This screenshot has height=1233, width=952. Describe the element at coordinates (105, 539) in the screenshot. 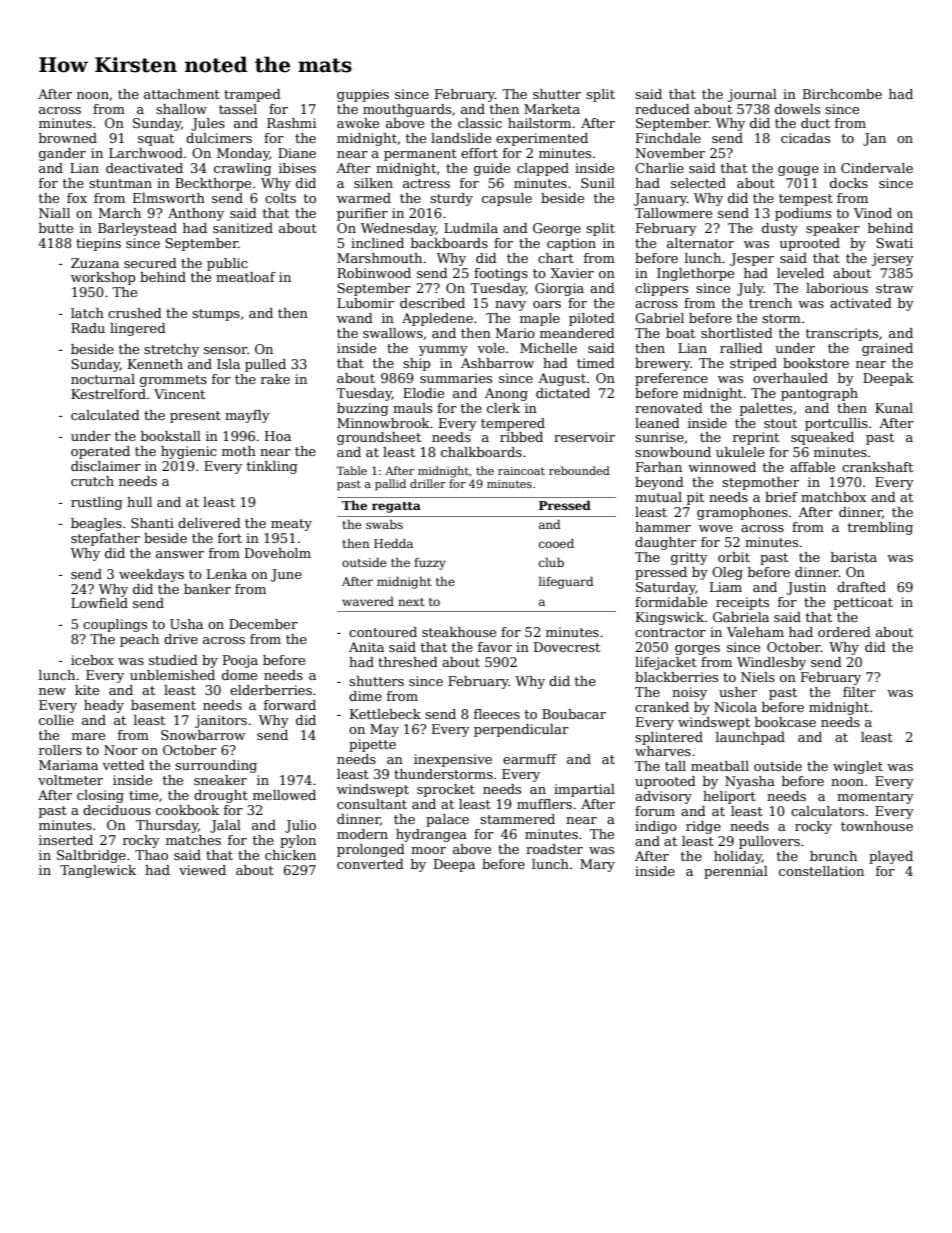

I see `stepfather` at that location.
